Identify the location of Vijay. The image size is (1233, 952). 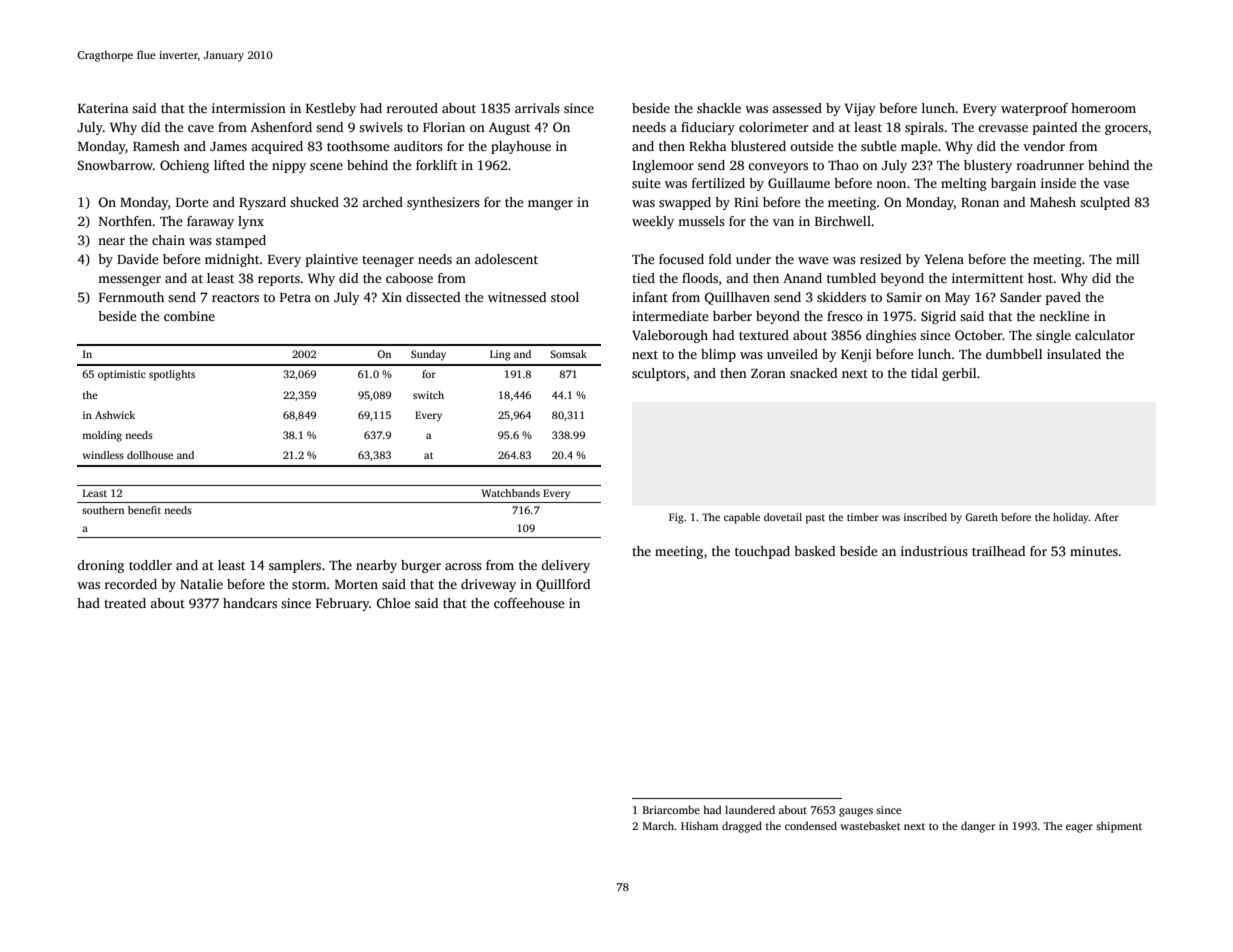
(860, 109).
